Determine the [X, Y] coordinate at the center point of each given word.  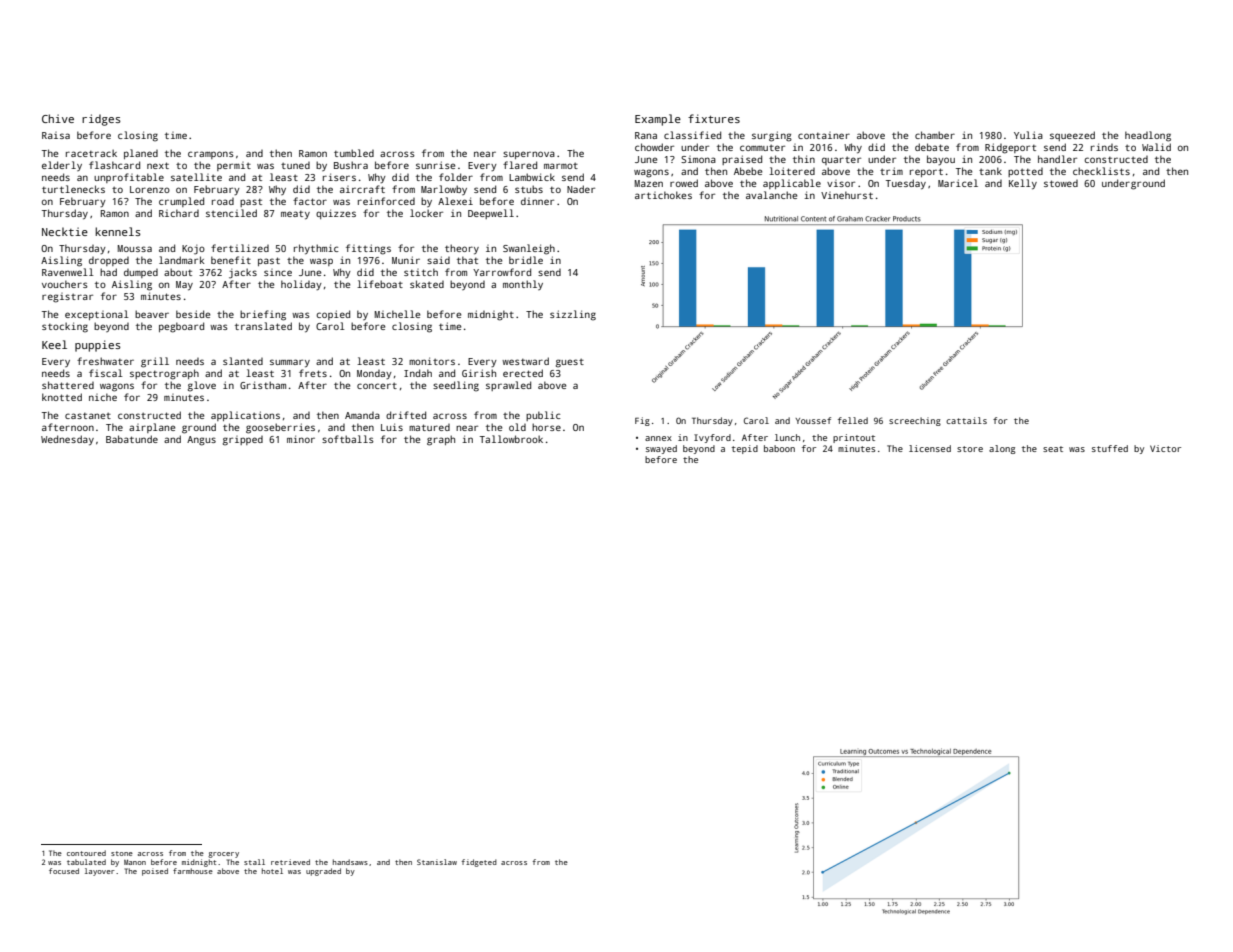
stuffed [1110, 448]
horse [546, 427]
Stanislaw [437, 862]
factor [310, 201]
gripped [243, 441]
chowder [654, 147]
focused [64, 871]
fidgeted [479, 863]
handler [1057, 159]
